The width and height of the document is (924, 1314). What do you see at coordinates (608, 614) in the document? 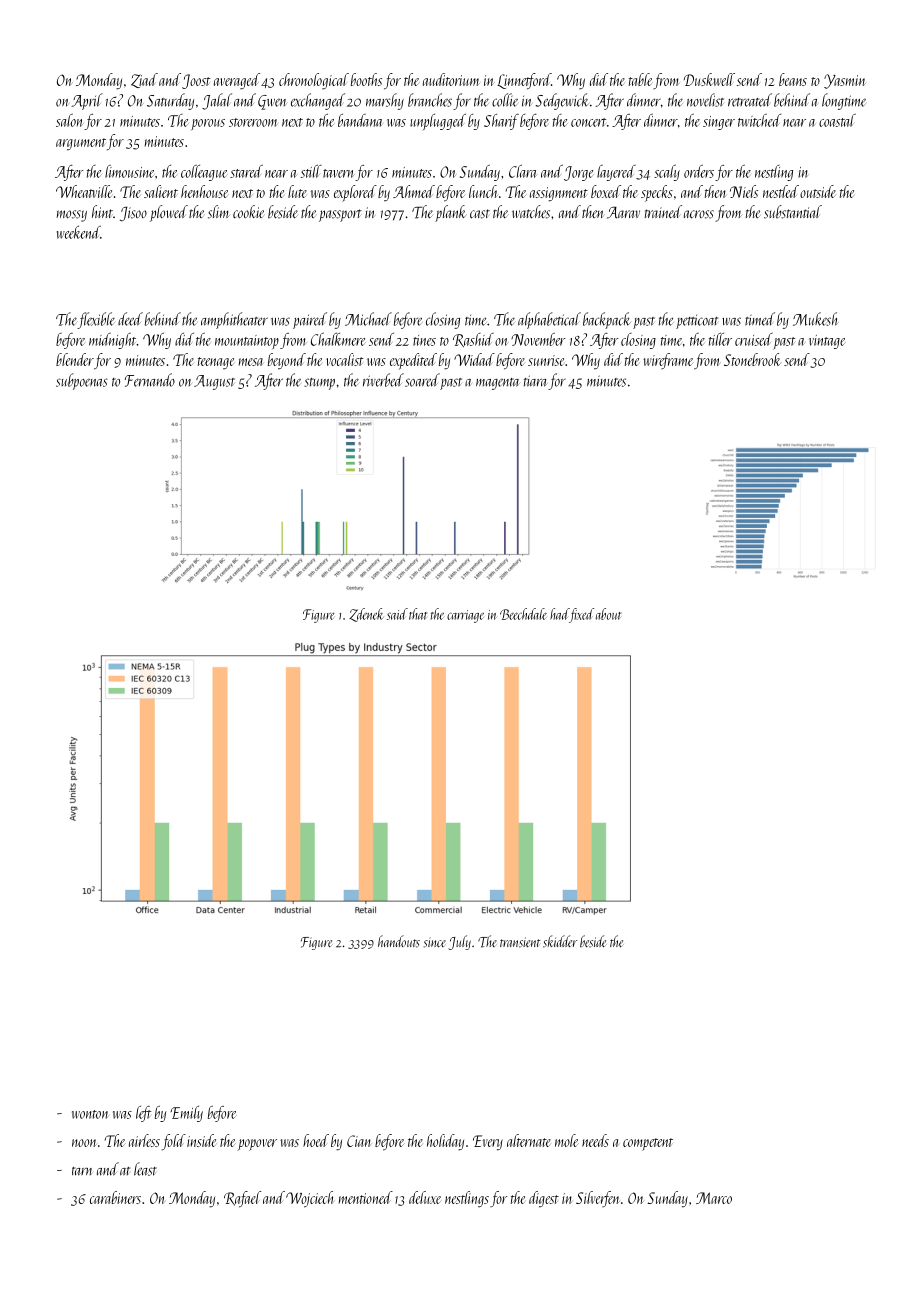
I see `about` at bounding box center [608, 614].
